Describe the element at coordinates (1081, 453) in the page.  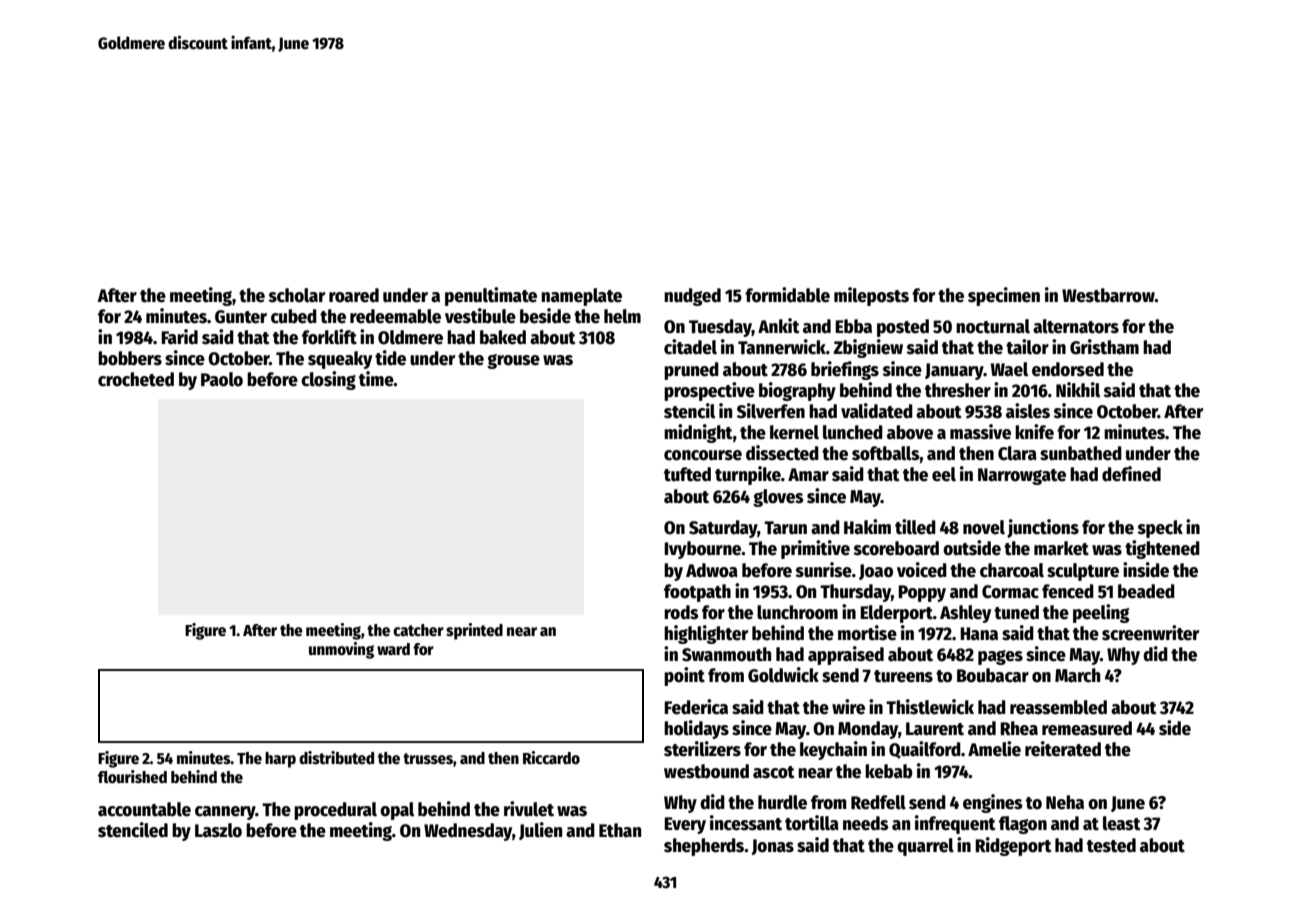
I see `sunbathed` at that location.
